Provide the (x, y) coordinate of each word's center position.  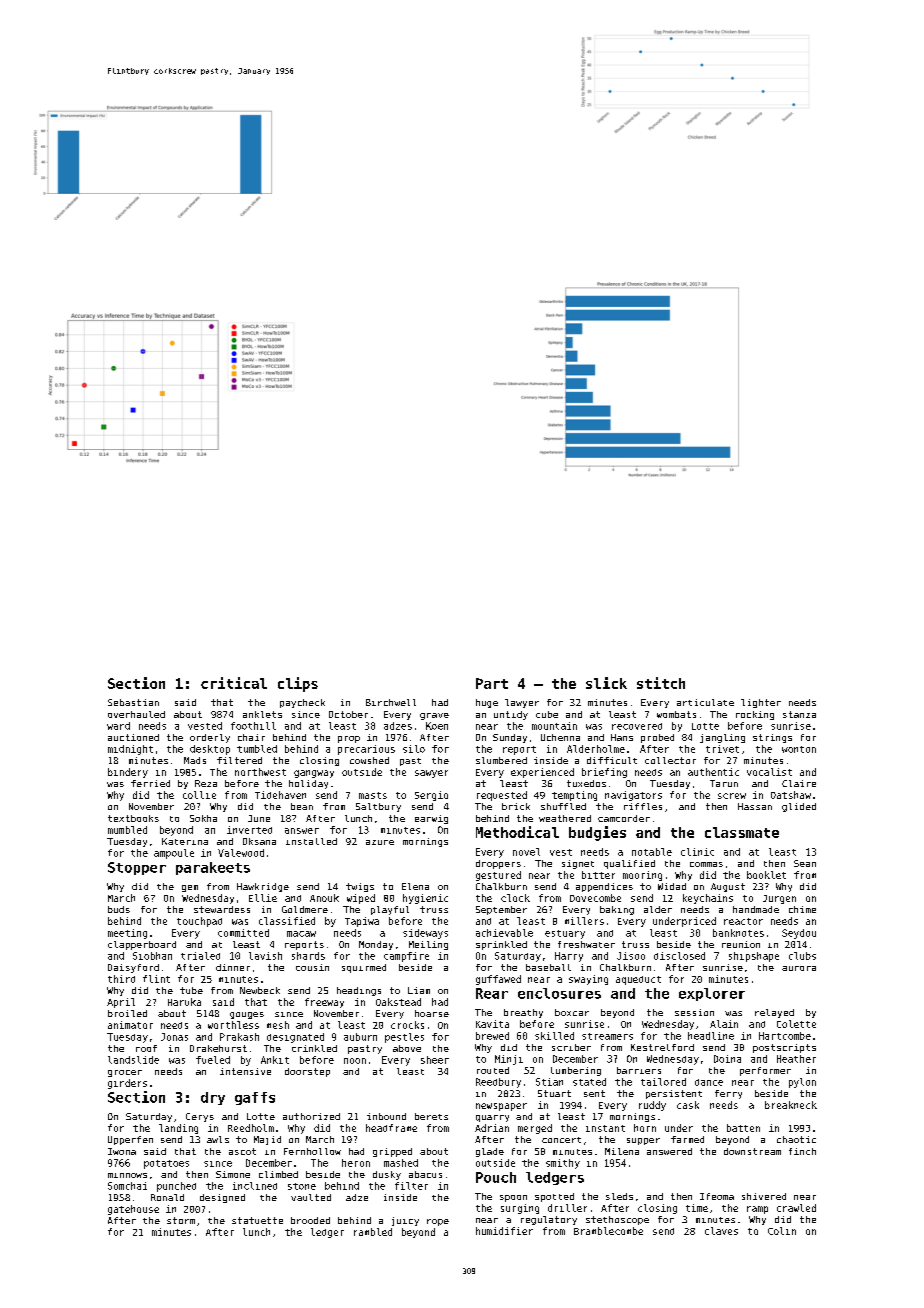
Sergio (431, 796)
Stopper (137, 868)
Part (492, 683)
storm (181, 1220)
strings (772, 738)
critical (234, 683)
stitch (661, 683)
